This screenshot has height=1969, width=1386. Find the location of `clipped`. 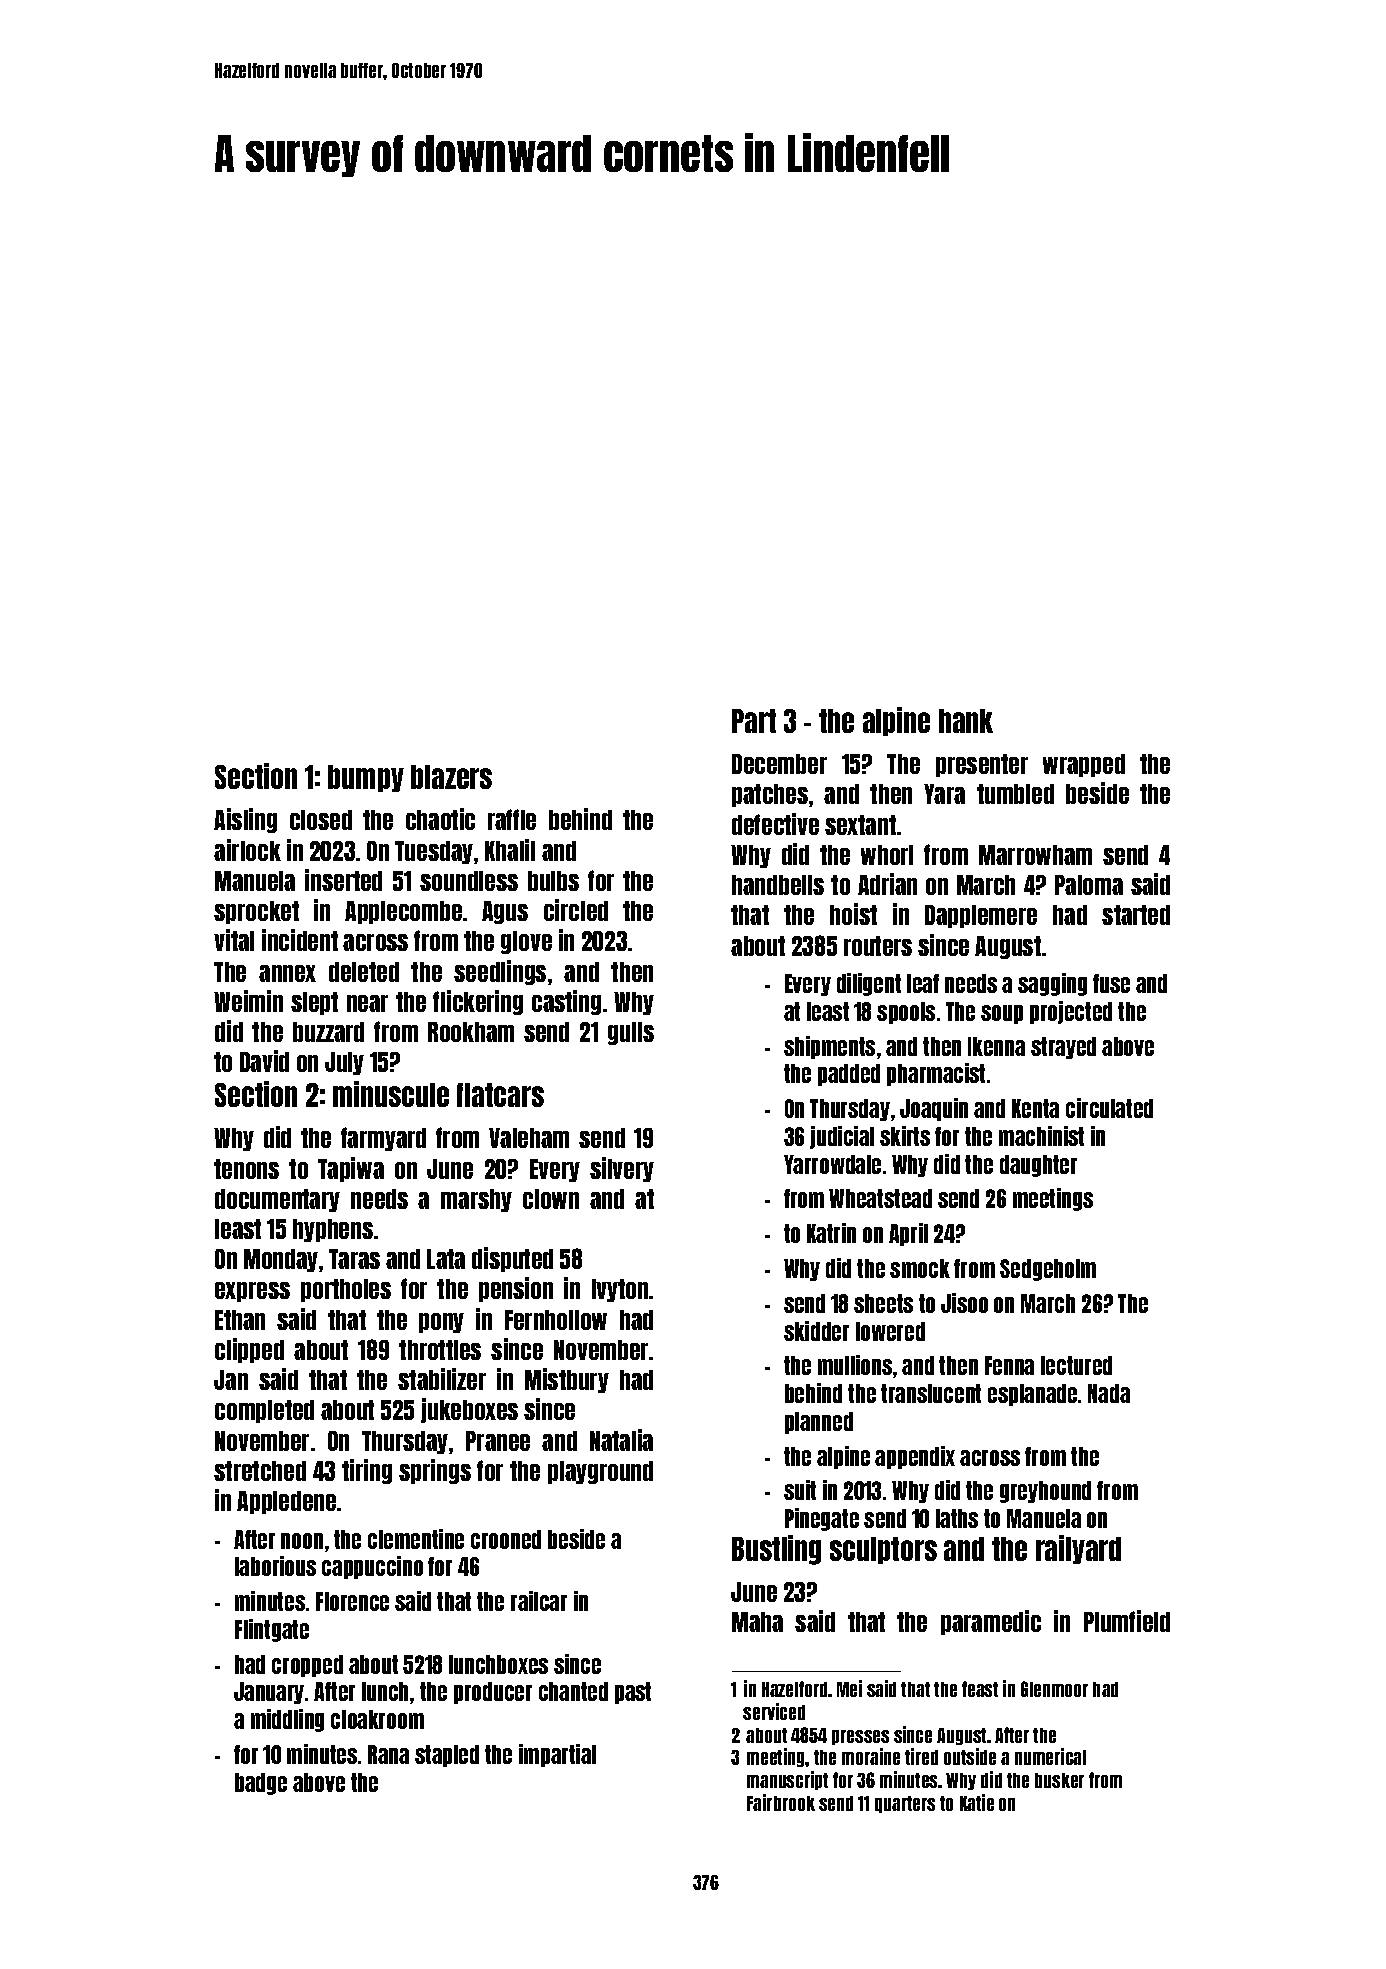

clipped is located at coordinates (249, 1350).
